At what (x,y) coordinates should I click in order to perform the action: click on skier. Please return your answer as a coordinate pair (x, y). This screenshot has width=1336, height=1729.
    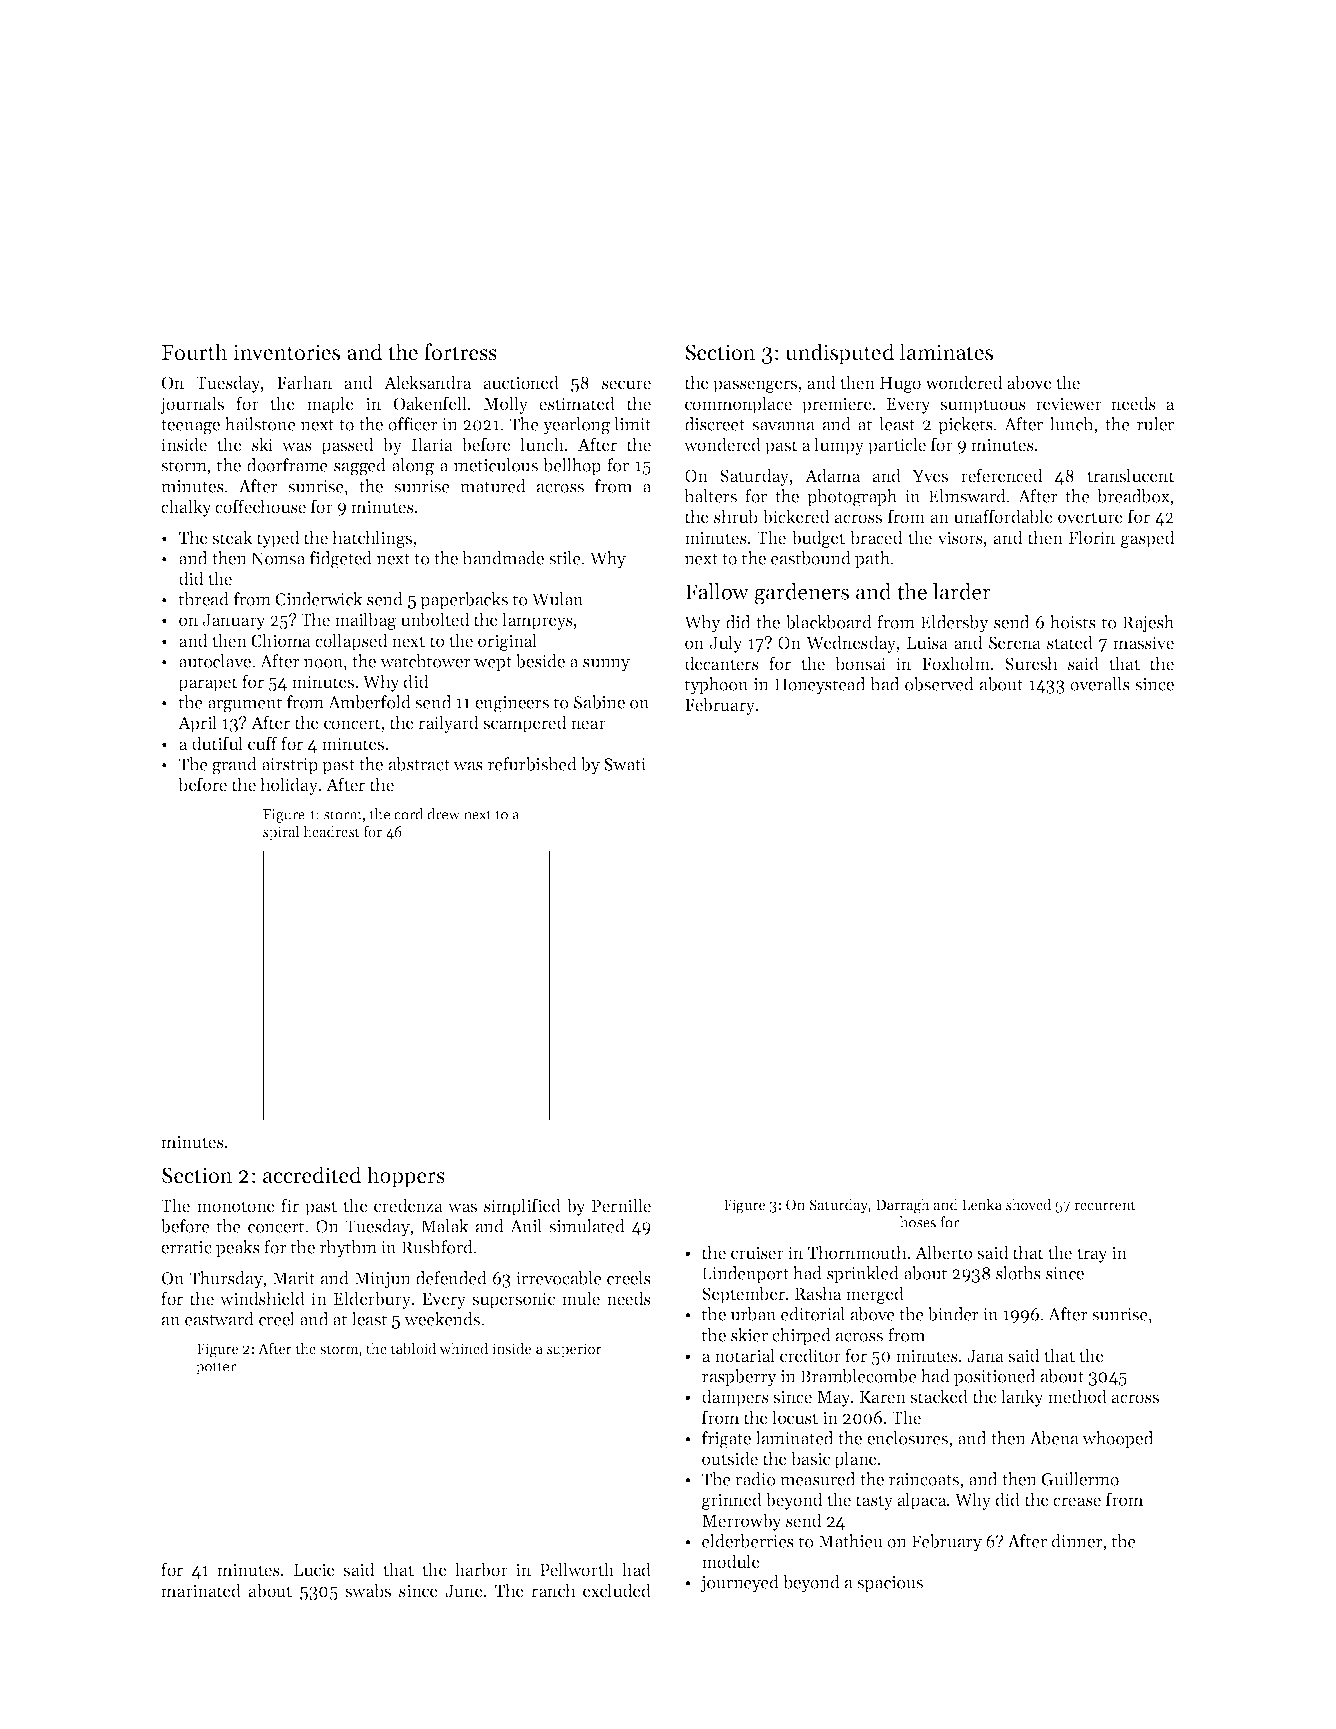
    Looking at the image, I should click on (749, 1335).
